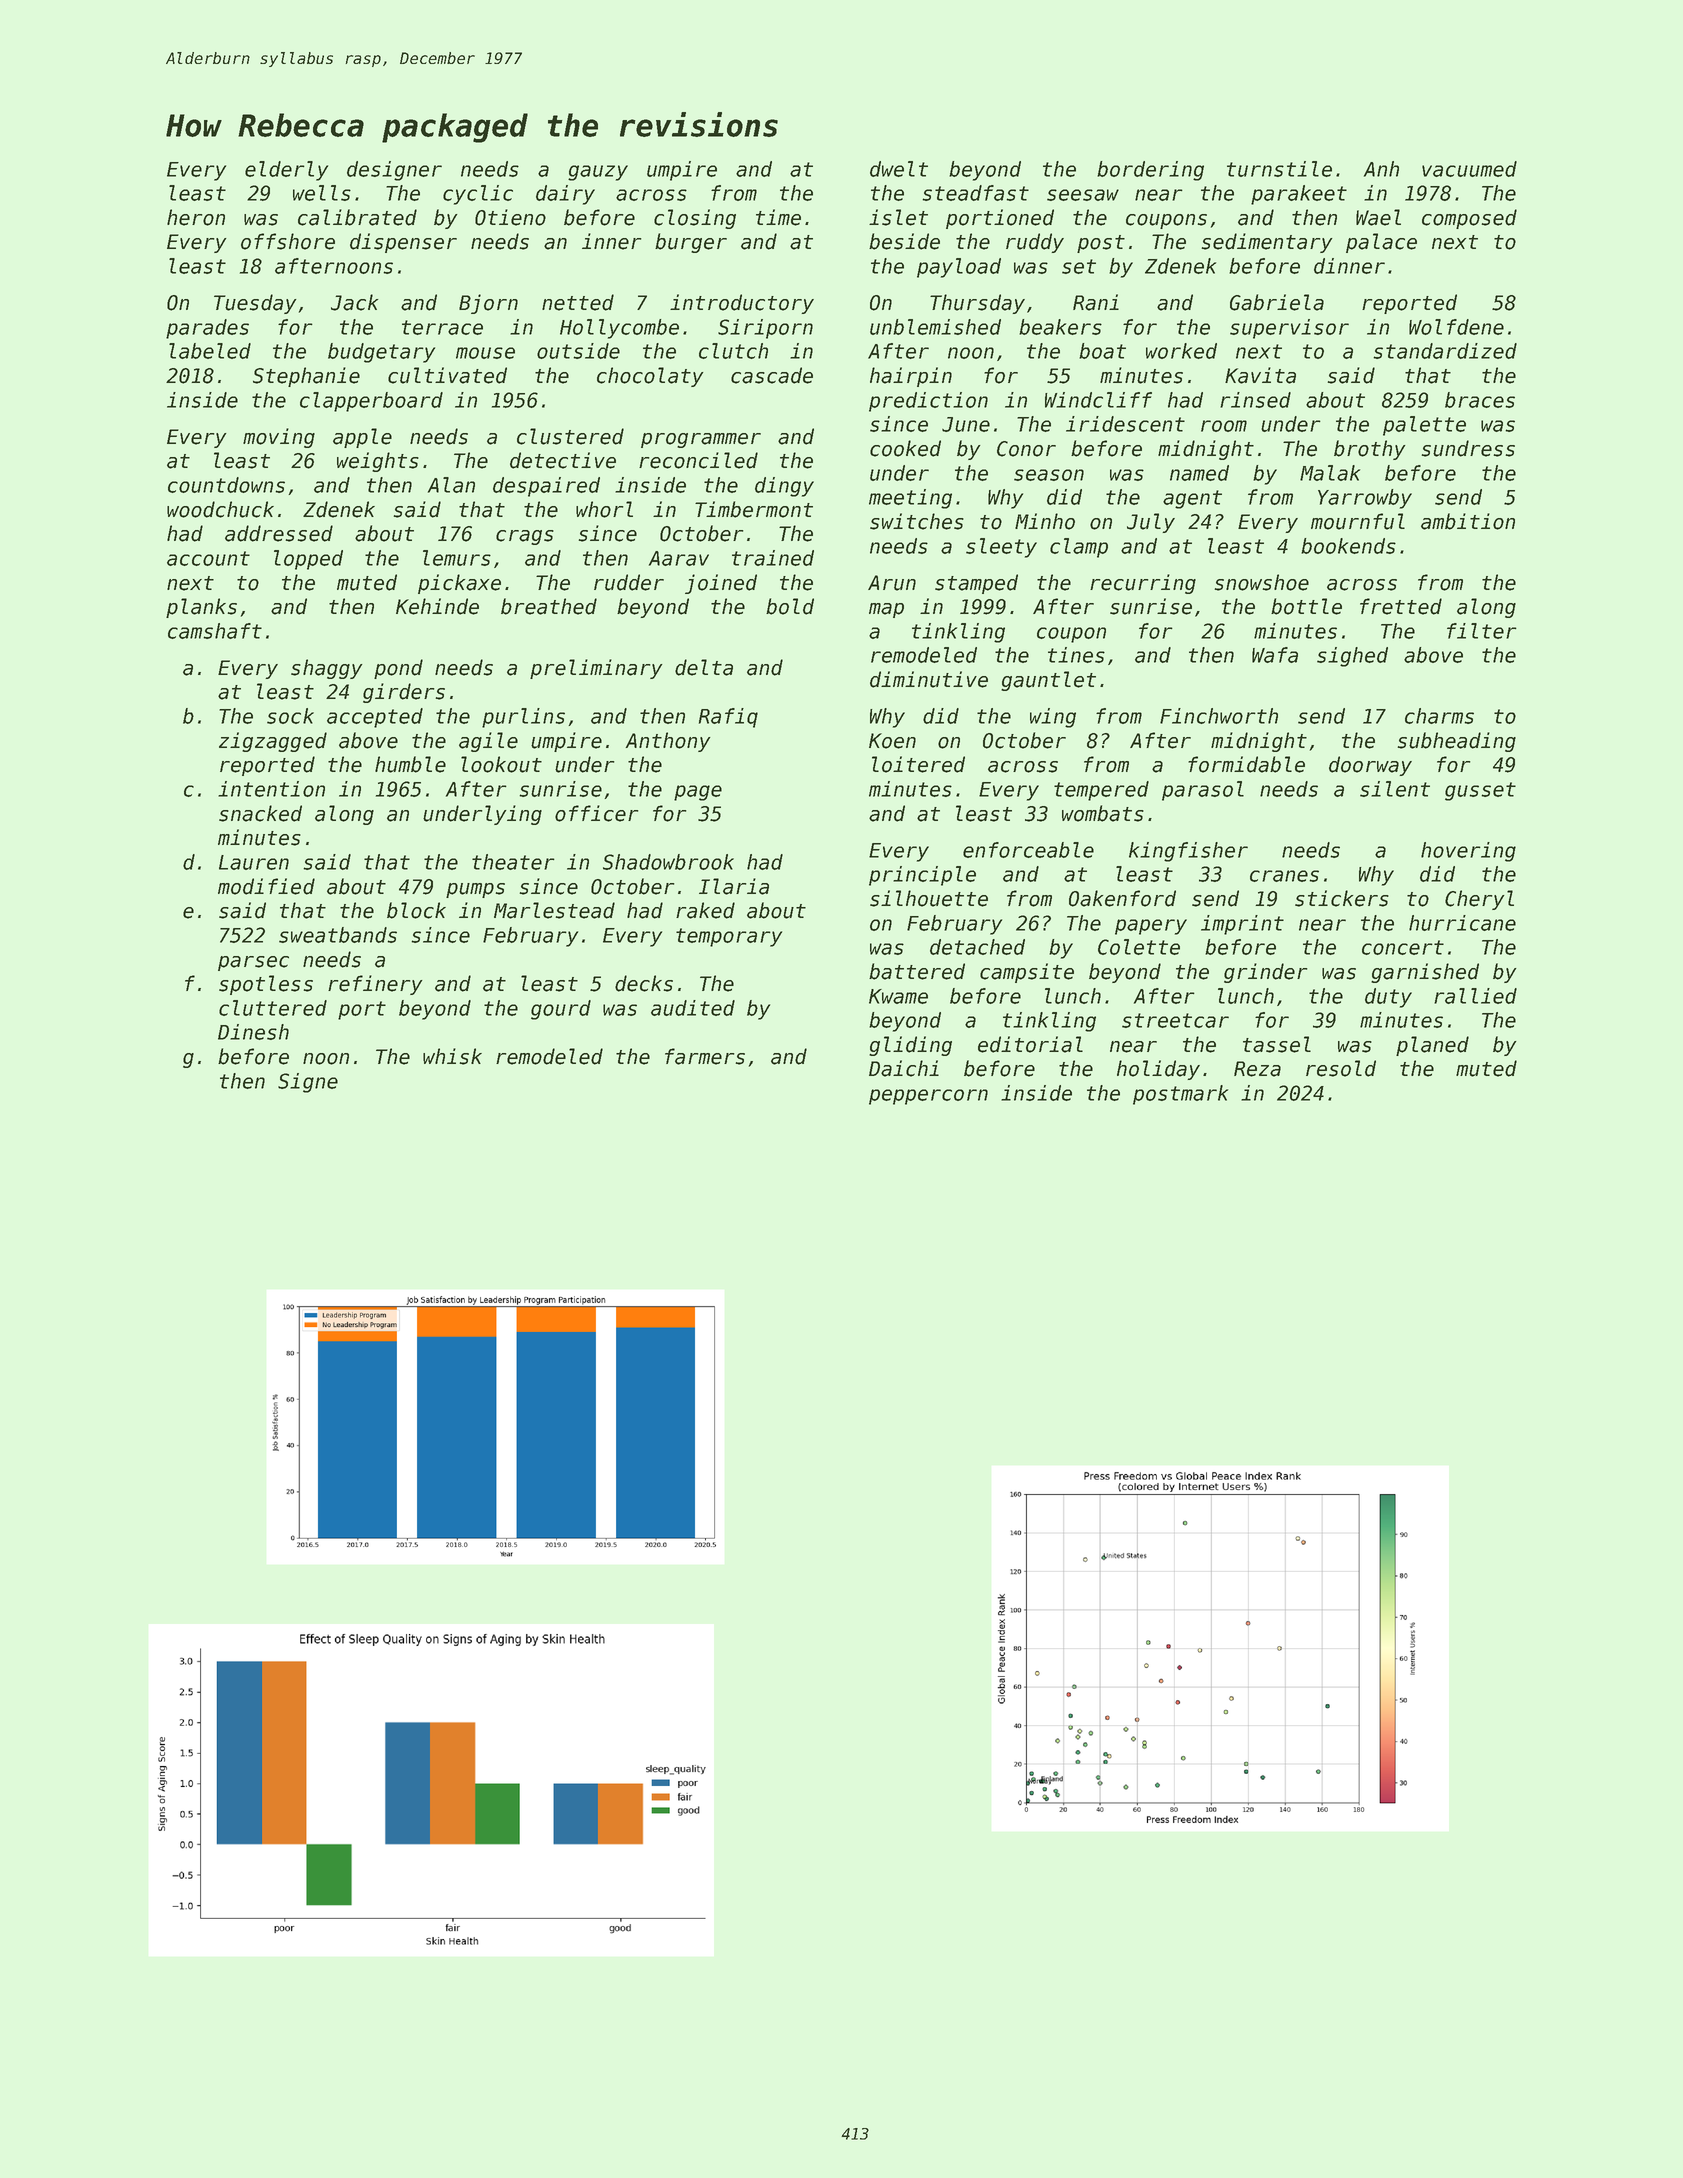 This screenshot has width=1683, height=2178. What do you see at coordinates (1341, 1068) in the screenshot?
I see `resold` at bounding box center [1341, 1068].
